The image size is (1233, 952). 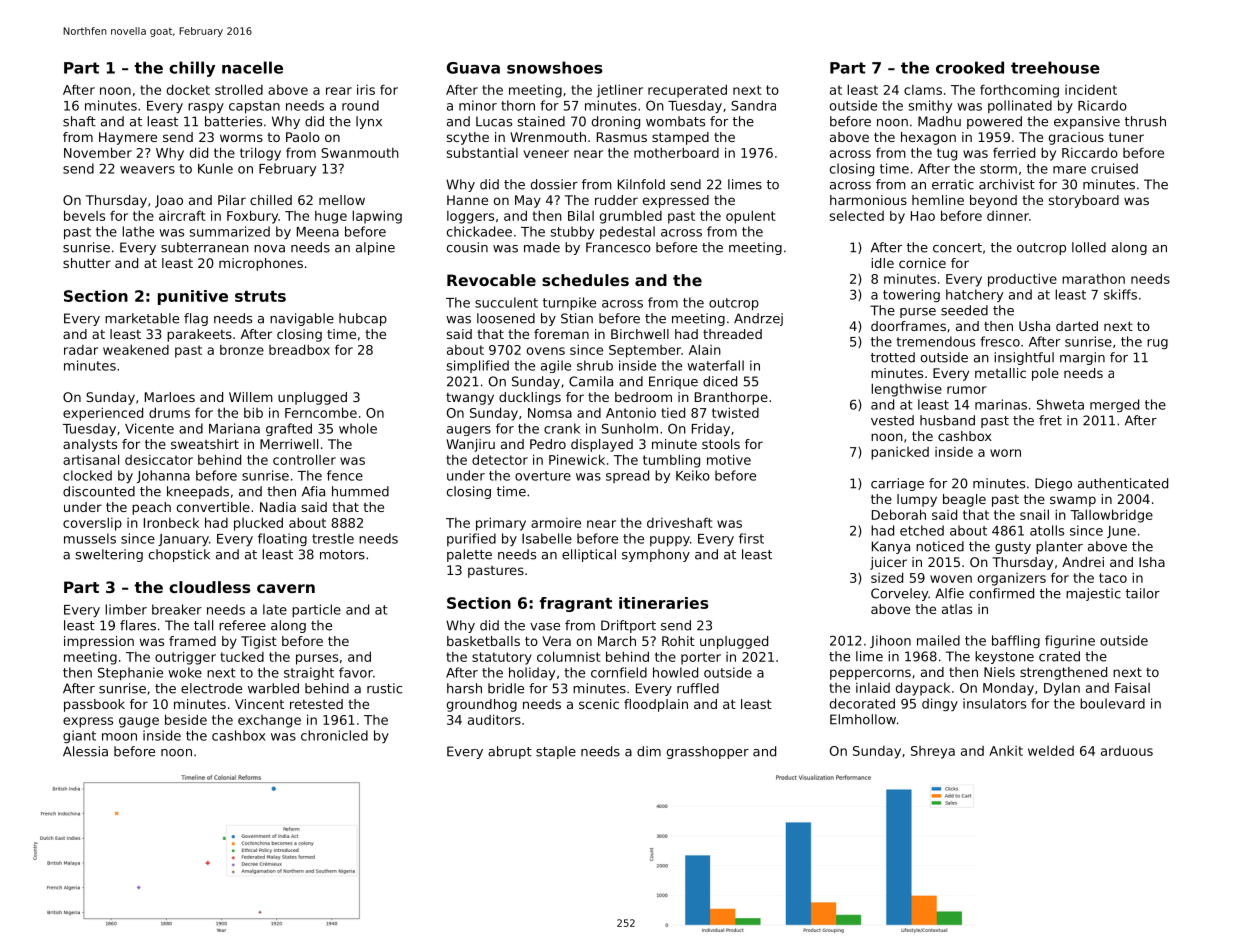 I want to click on beyond, so click(x=993, y=201).
